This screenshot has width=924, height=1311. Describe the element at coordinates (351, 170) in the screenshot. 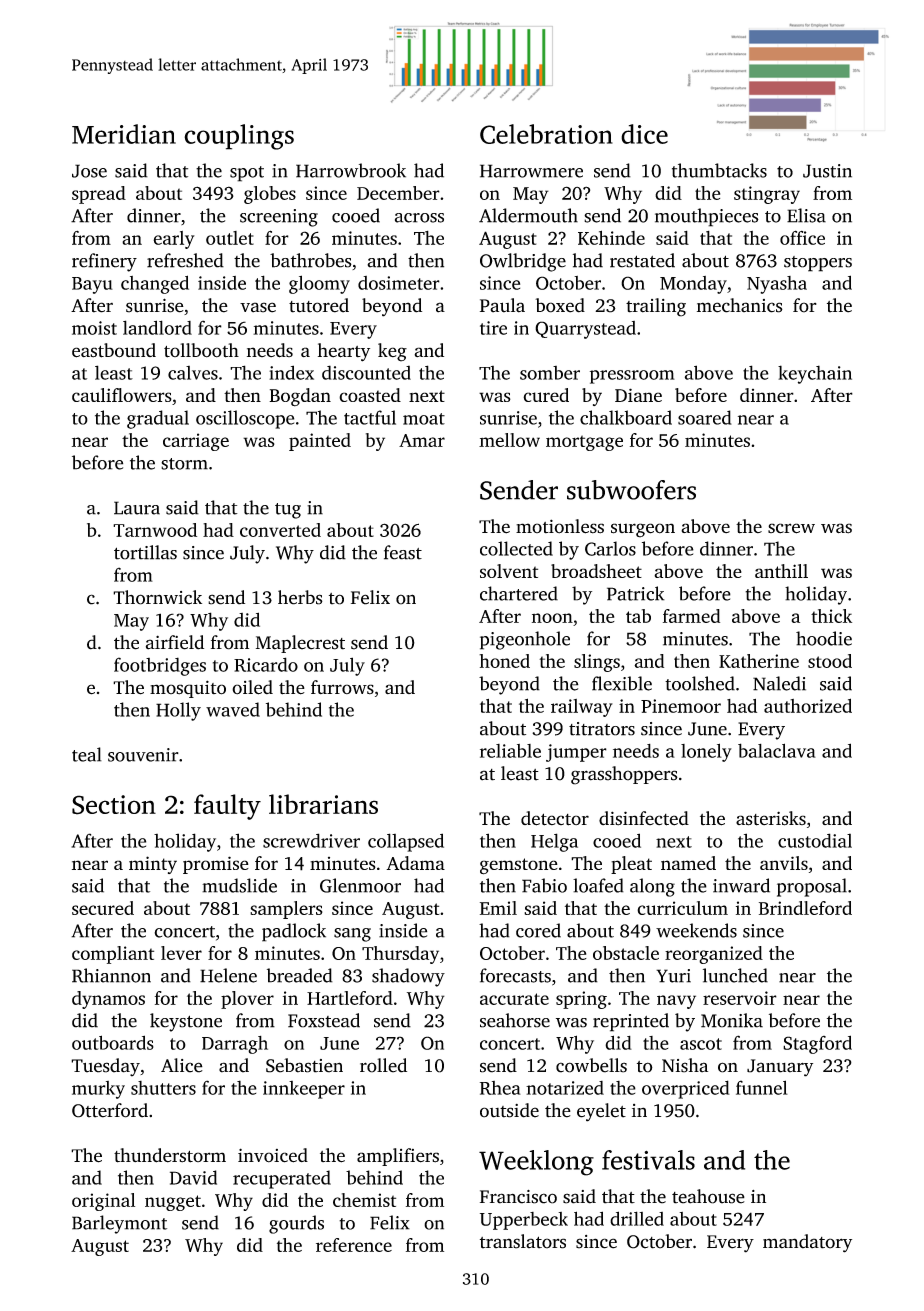

I see `Harrowbrook` at that location.
